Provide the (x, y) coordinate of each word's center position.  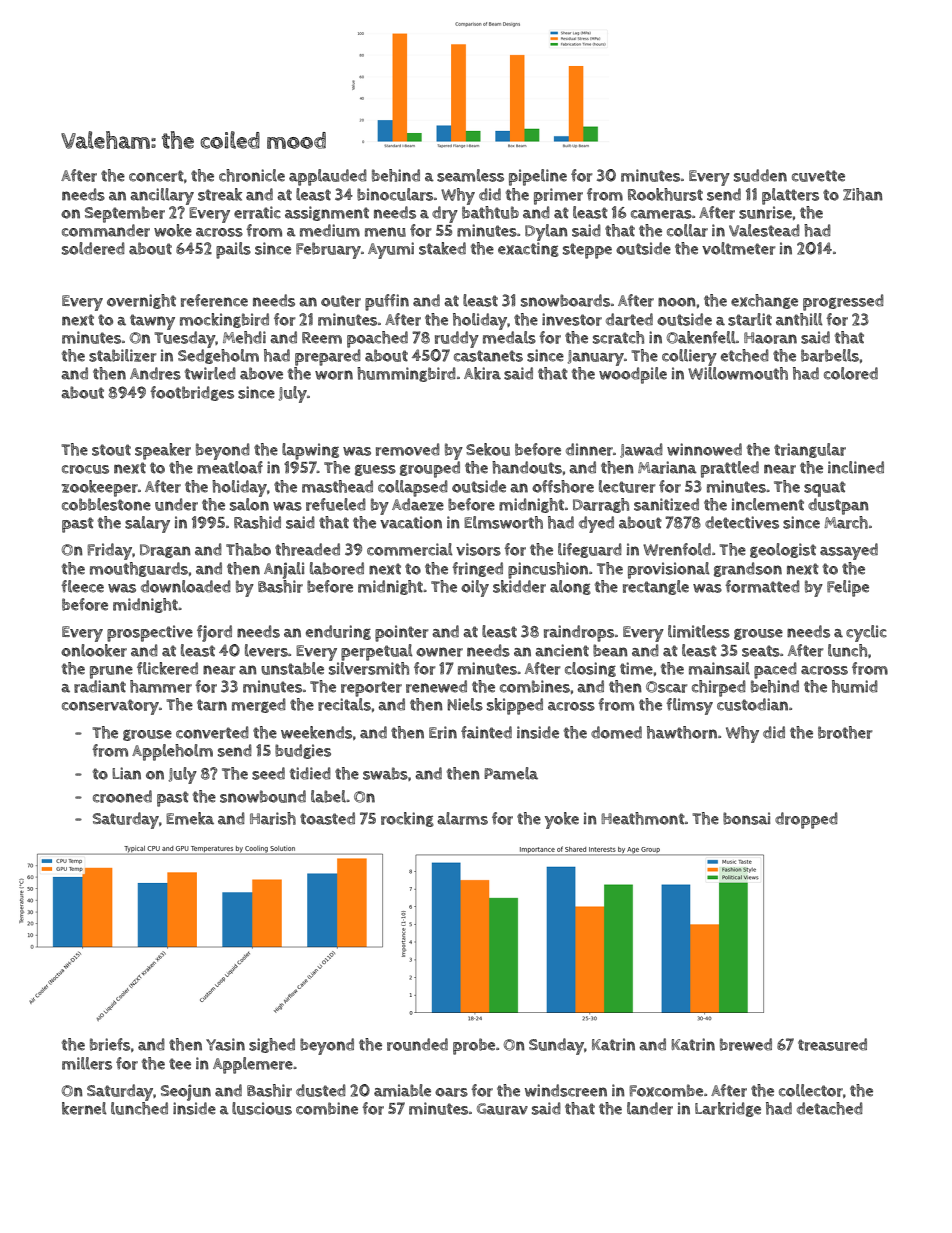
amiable (402, 1090)
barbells (830, 355)
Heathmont (643, 818)
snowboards (565, 300)
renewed (436, 686)
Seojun (186, 1092)
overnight (141, 301)
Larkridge (728, 1109)
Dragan (165, 551)
